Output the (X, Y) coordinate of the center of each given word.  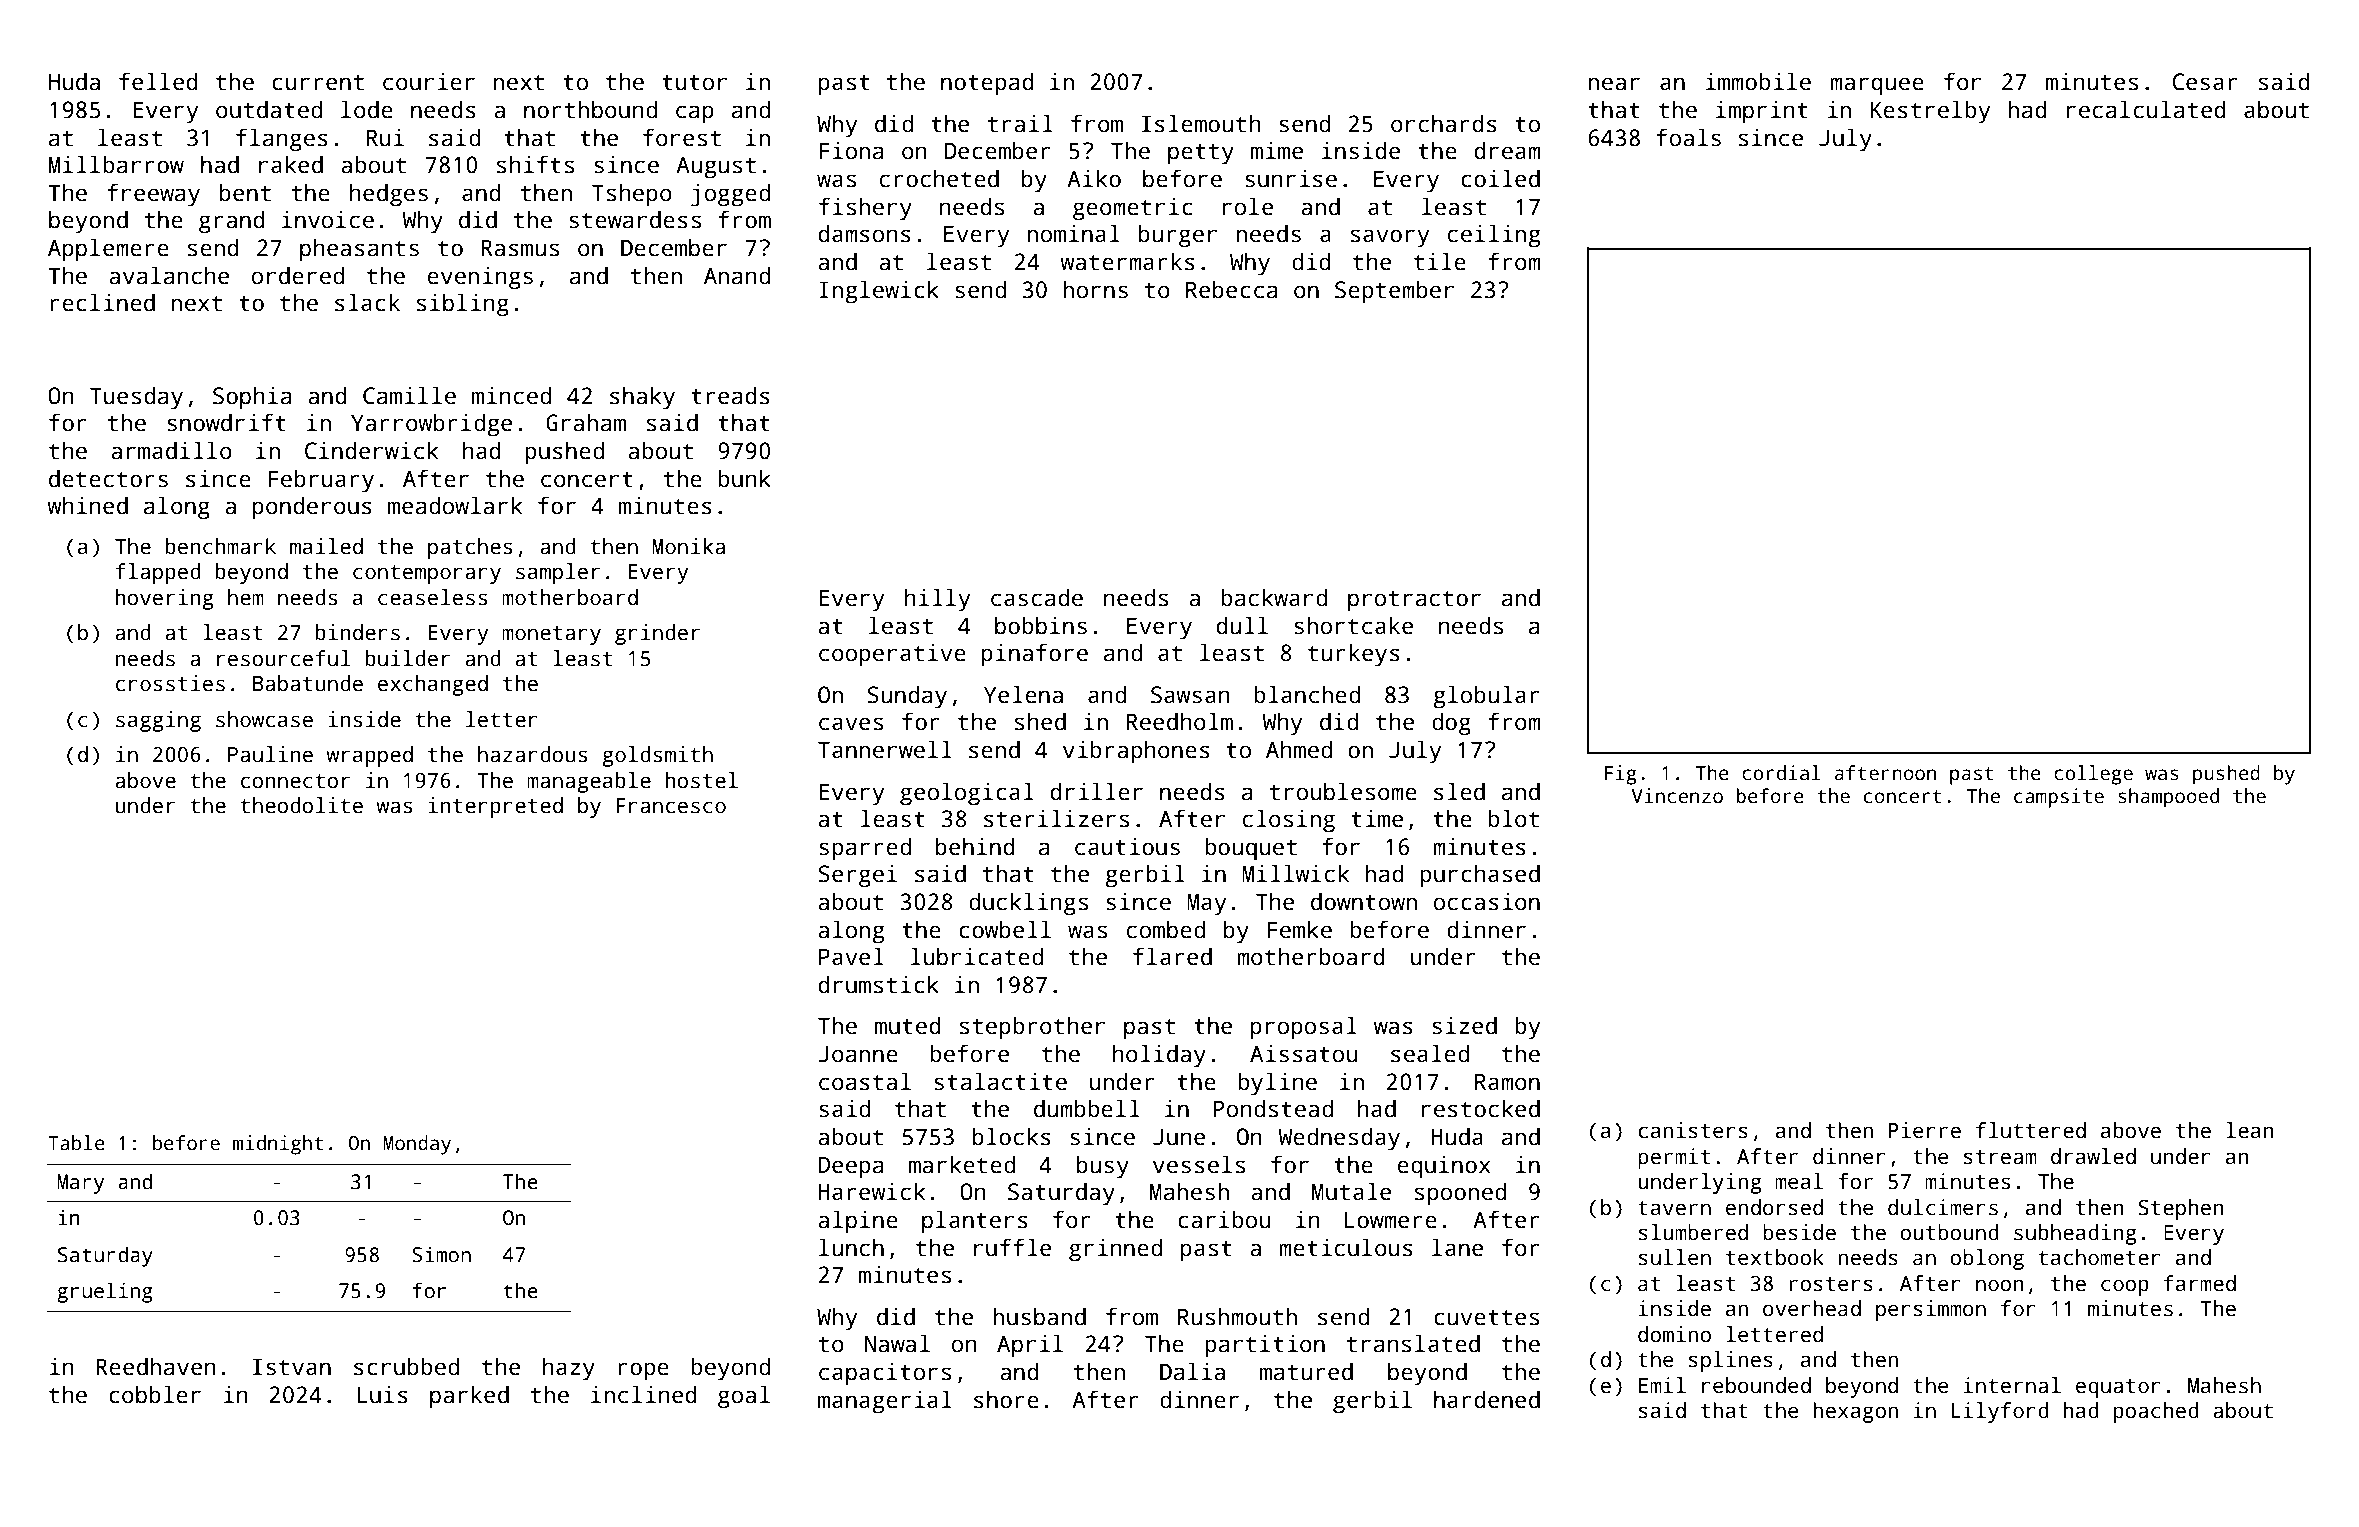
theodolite (302, 805)
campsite (2059, 798)
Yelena (1023, 694)
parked (469, 1397)
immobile (1758, 81)
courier (429, 81)
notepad (987, 84)
